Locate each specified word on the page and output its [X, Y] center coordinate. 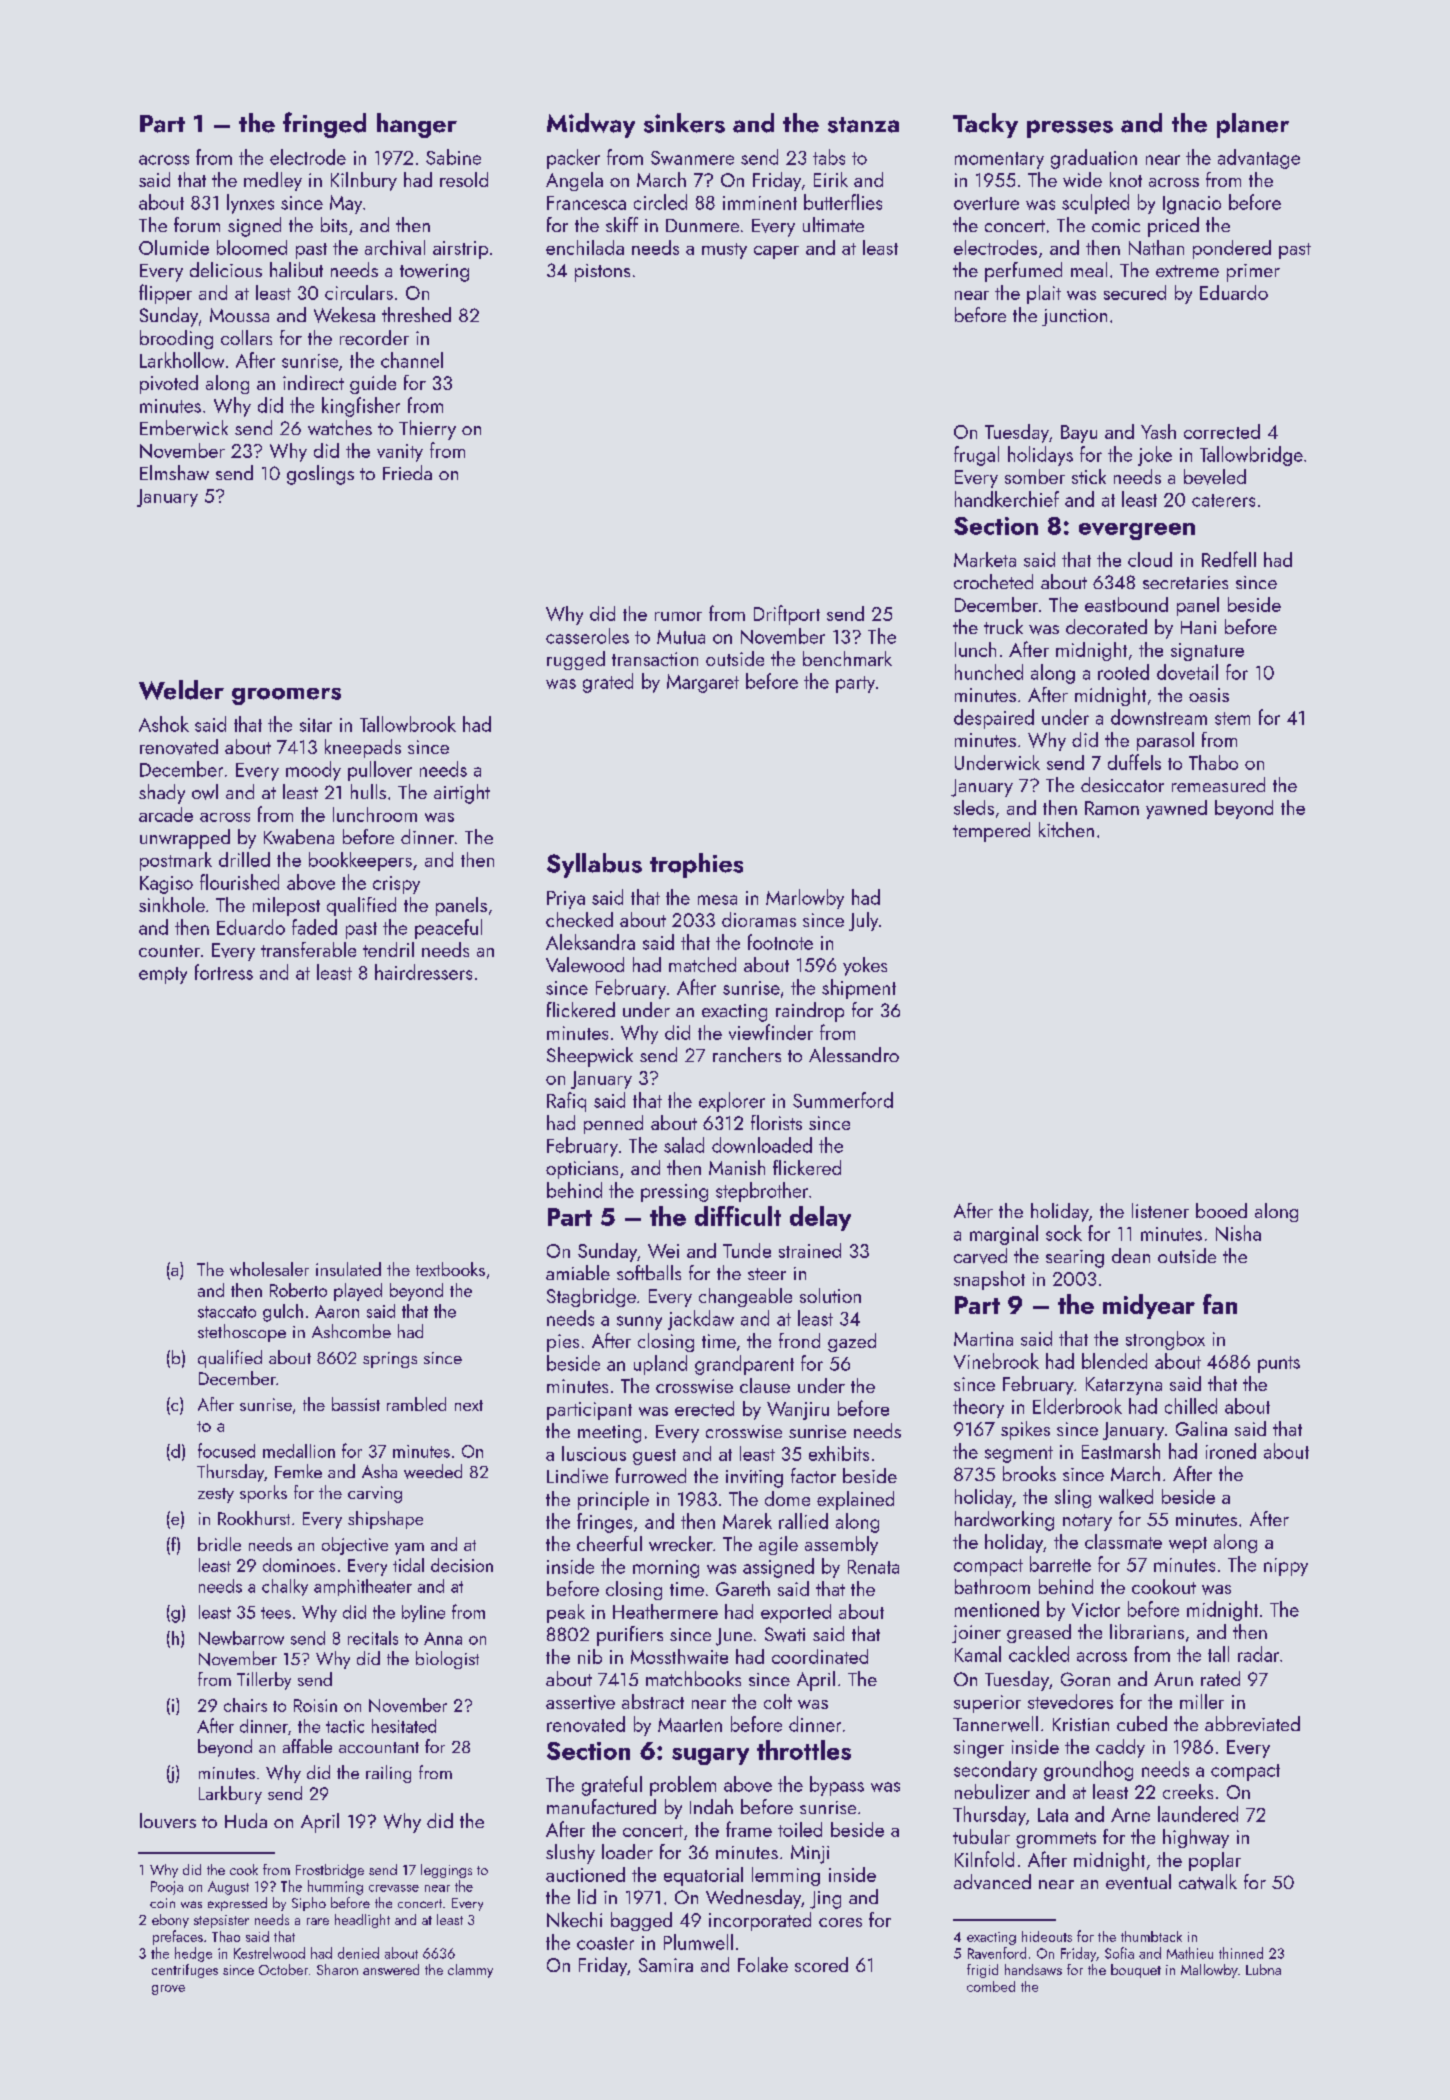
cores [840, 1922]
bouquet [1136, 1971]
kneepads [363, 748]
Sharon [337, 1969]
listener [1160, 1210]
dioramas [759, 919]
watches [340, 427]
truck [1003, 626]
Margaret [703, 683]
